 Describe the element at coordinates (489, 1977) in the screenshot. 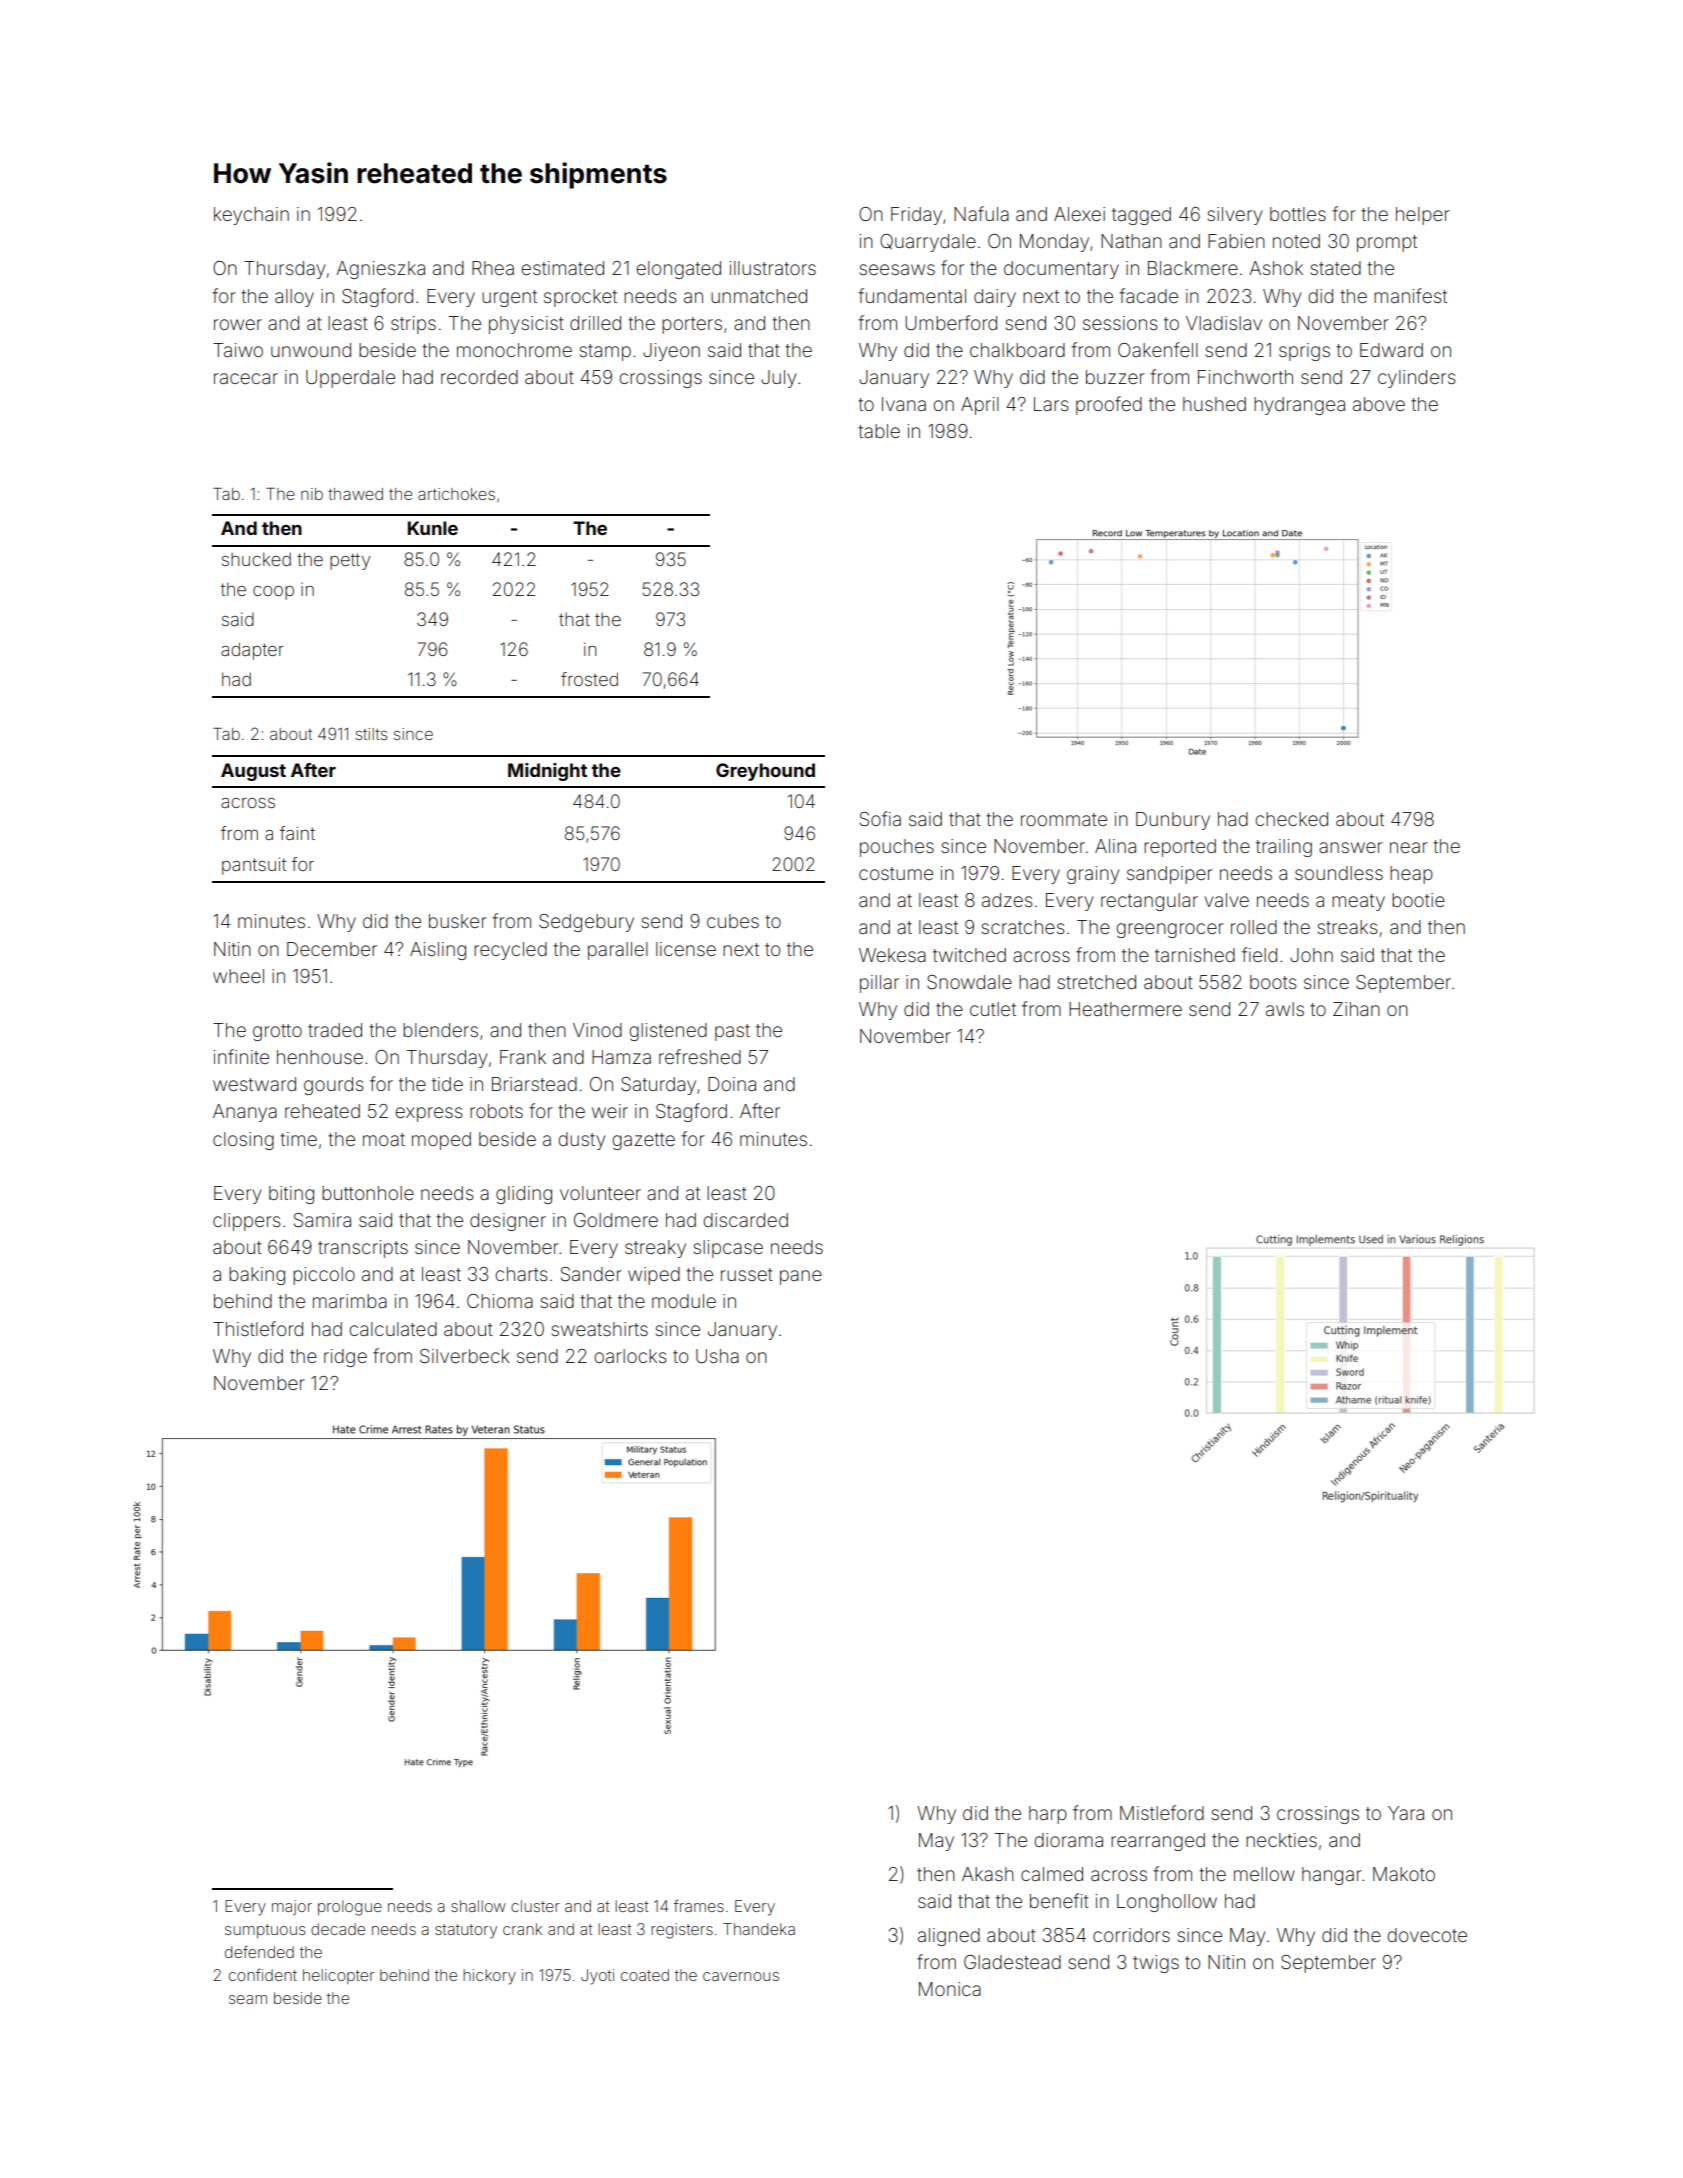

I see `hickory` at that location.
